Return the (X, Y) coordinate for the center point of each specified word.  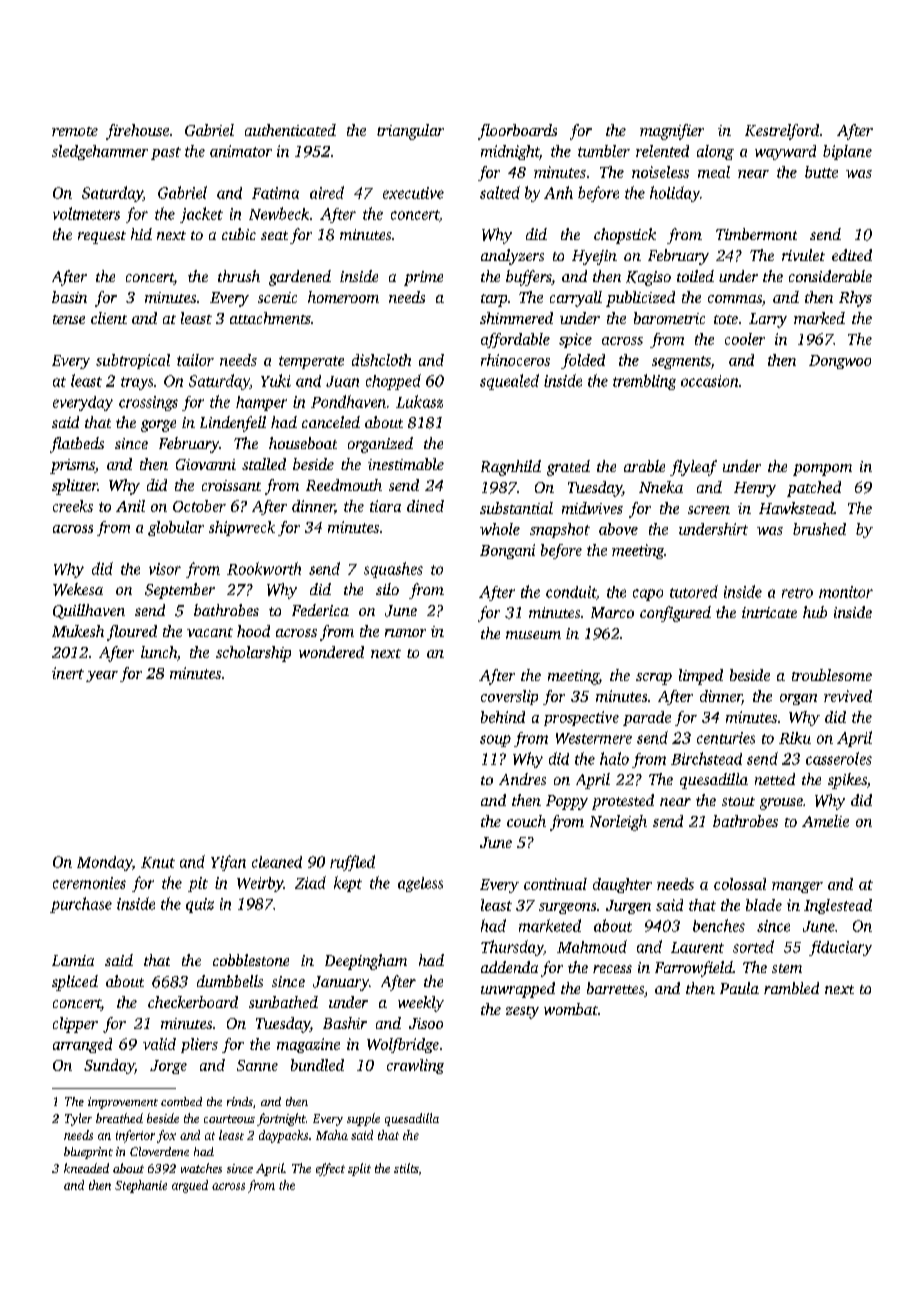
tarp (494, 300)
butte (821, 172)
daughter (622, 885)
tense (69, 319)
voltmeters (86, 213)
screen (709, 510)
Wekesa (78, 589)
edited (852, 255)
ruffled (352, 863)
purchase (81, 905)
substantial (516, 508)
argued (190, 1186)
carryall (576, 299)
